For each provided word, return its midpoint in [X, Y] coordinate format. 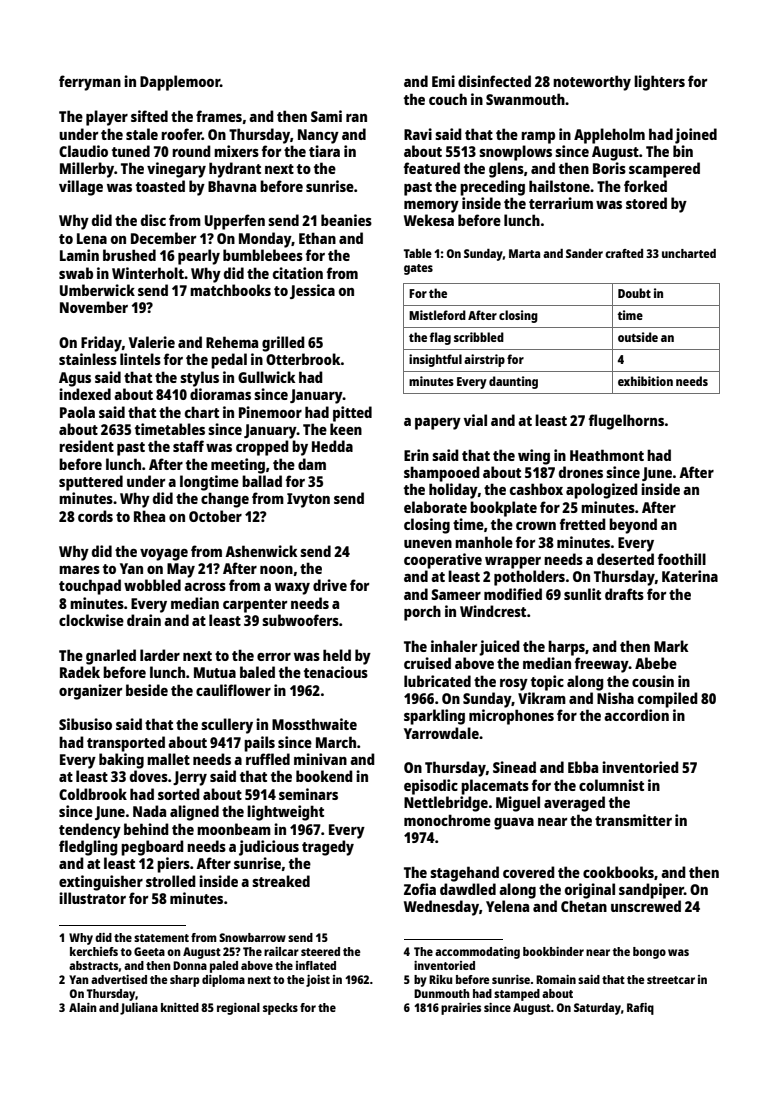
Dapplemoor [180, 83]
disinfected [494, 81]
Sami [326, 116]
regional [238, 1009]
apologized [602, 491]
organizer [90, 692]
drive [330, 585]
